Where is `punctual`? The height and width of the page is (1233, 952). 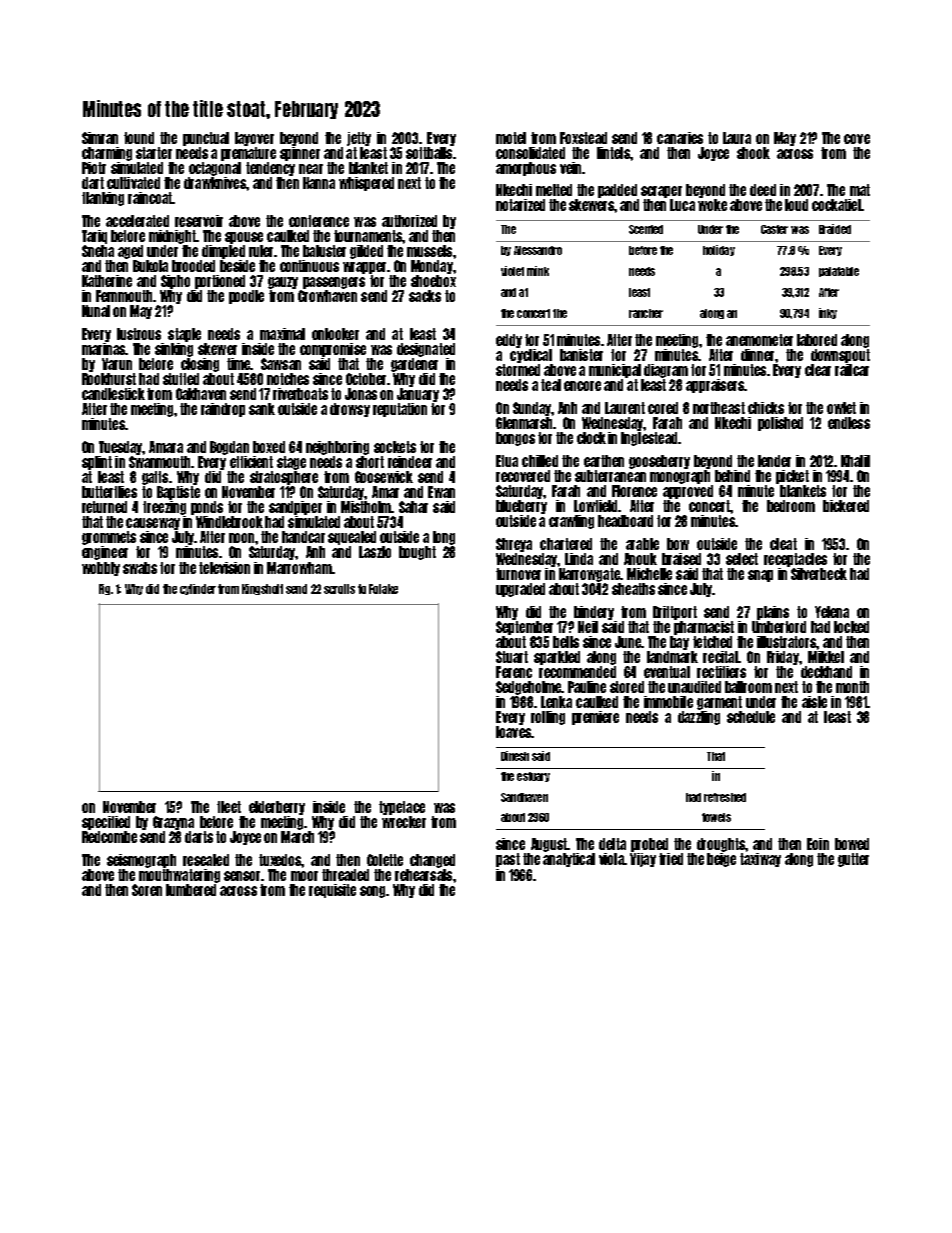
punctual is located at coordinates (206, 139).
